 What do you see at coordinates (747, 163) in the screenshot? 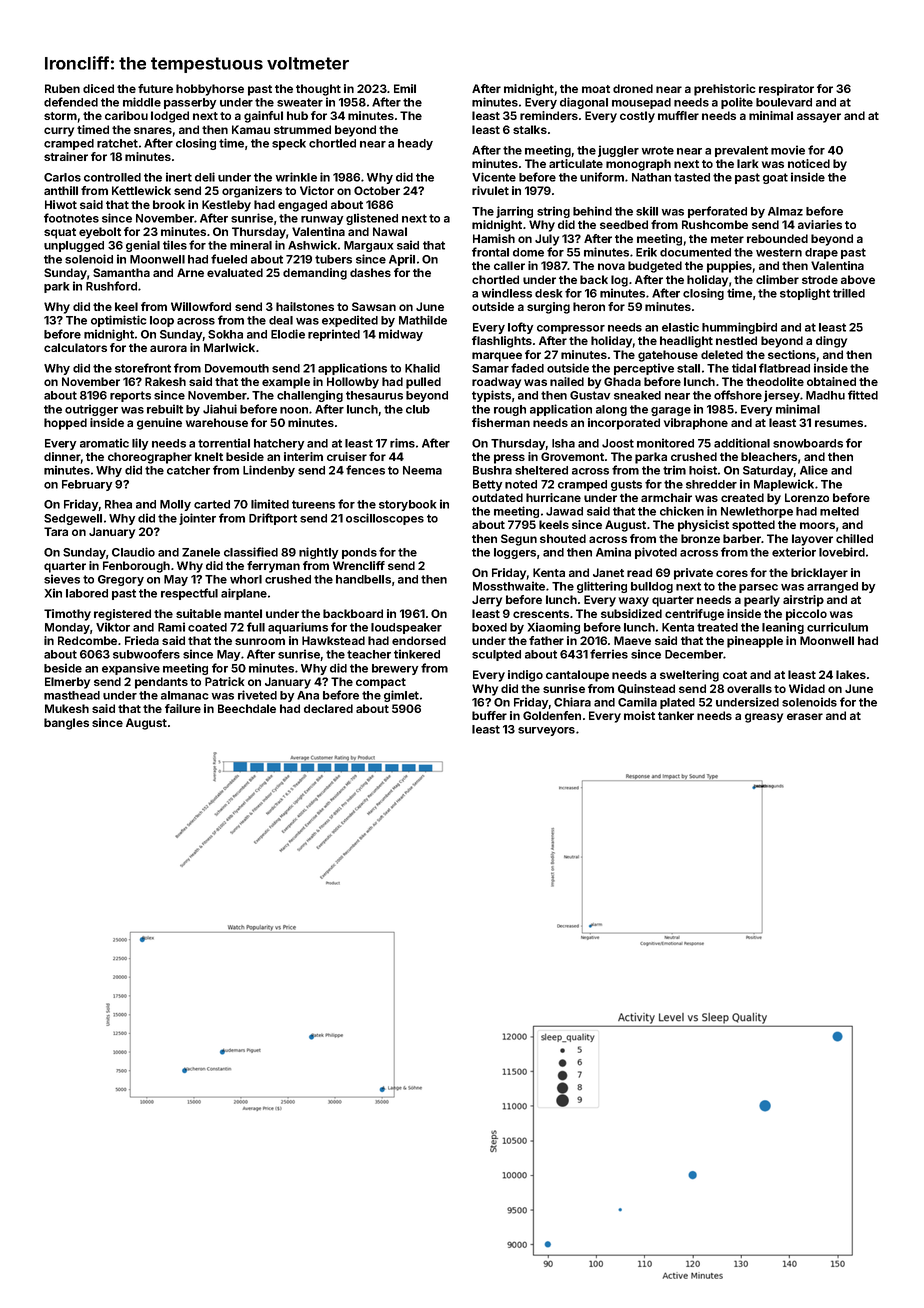
I see `lark` at bounding box center [747, 163].
